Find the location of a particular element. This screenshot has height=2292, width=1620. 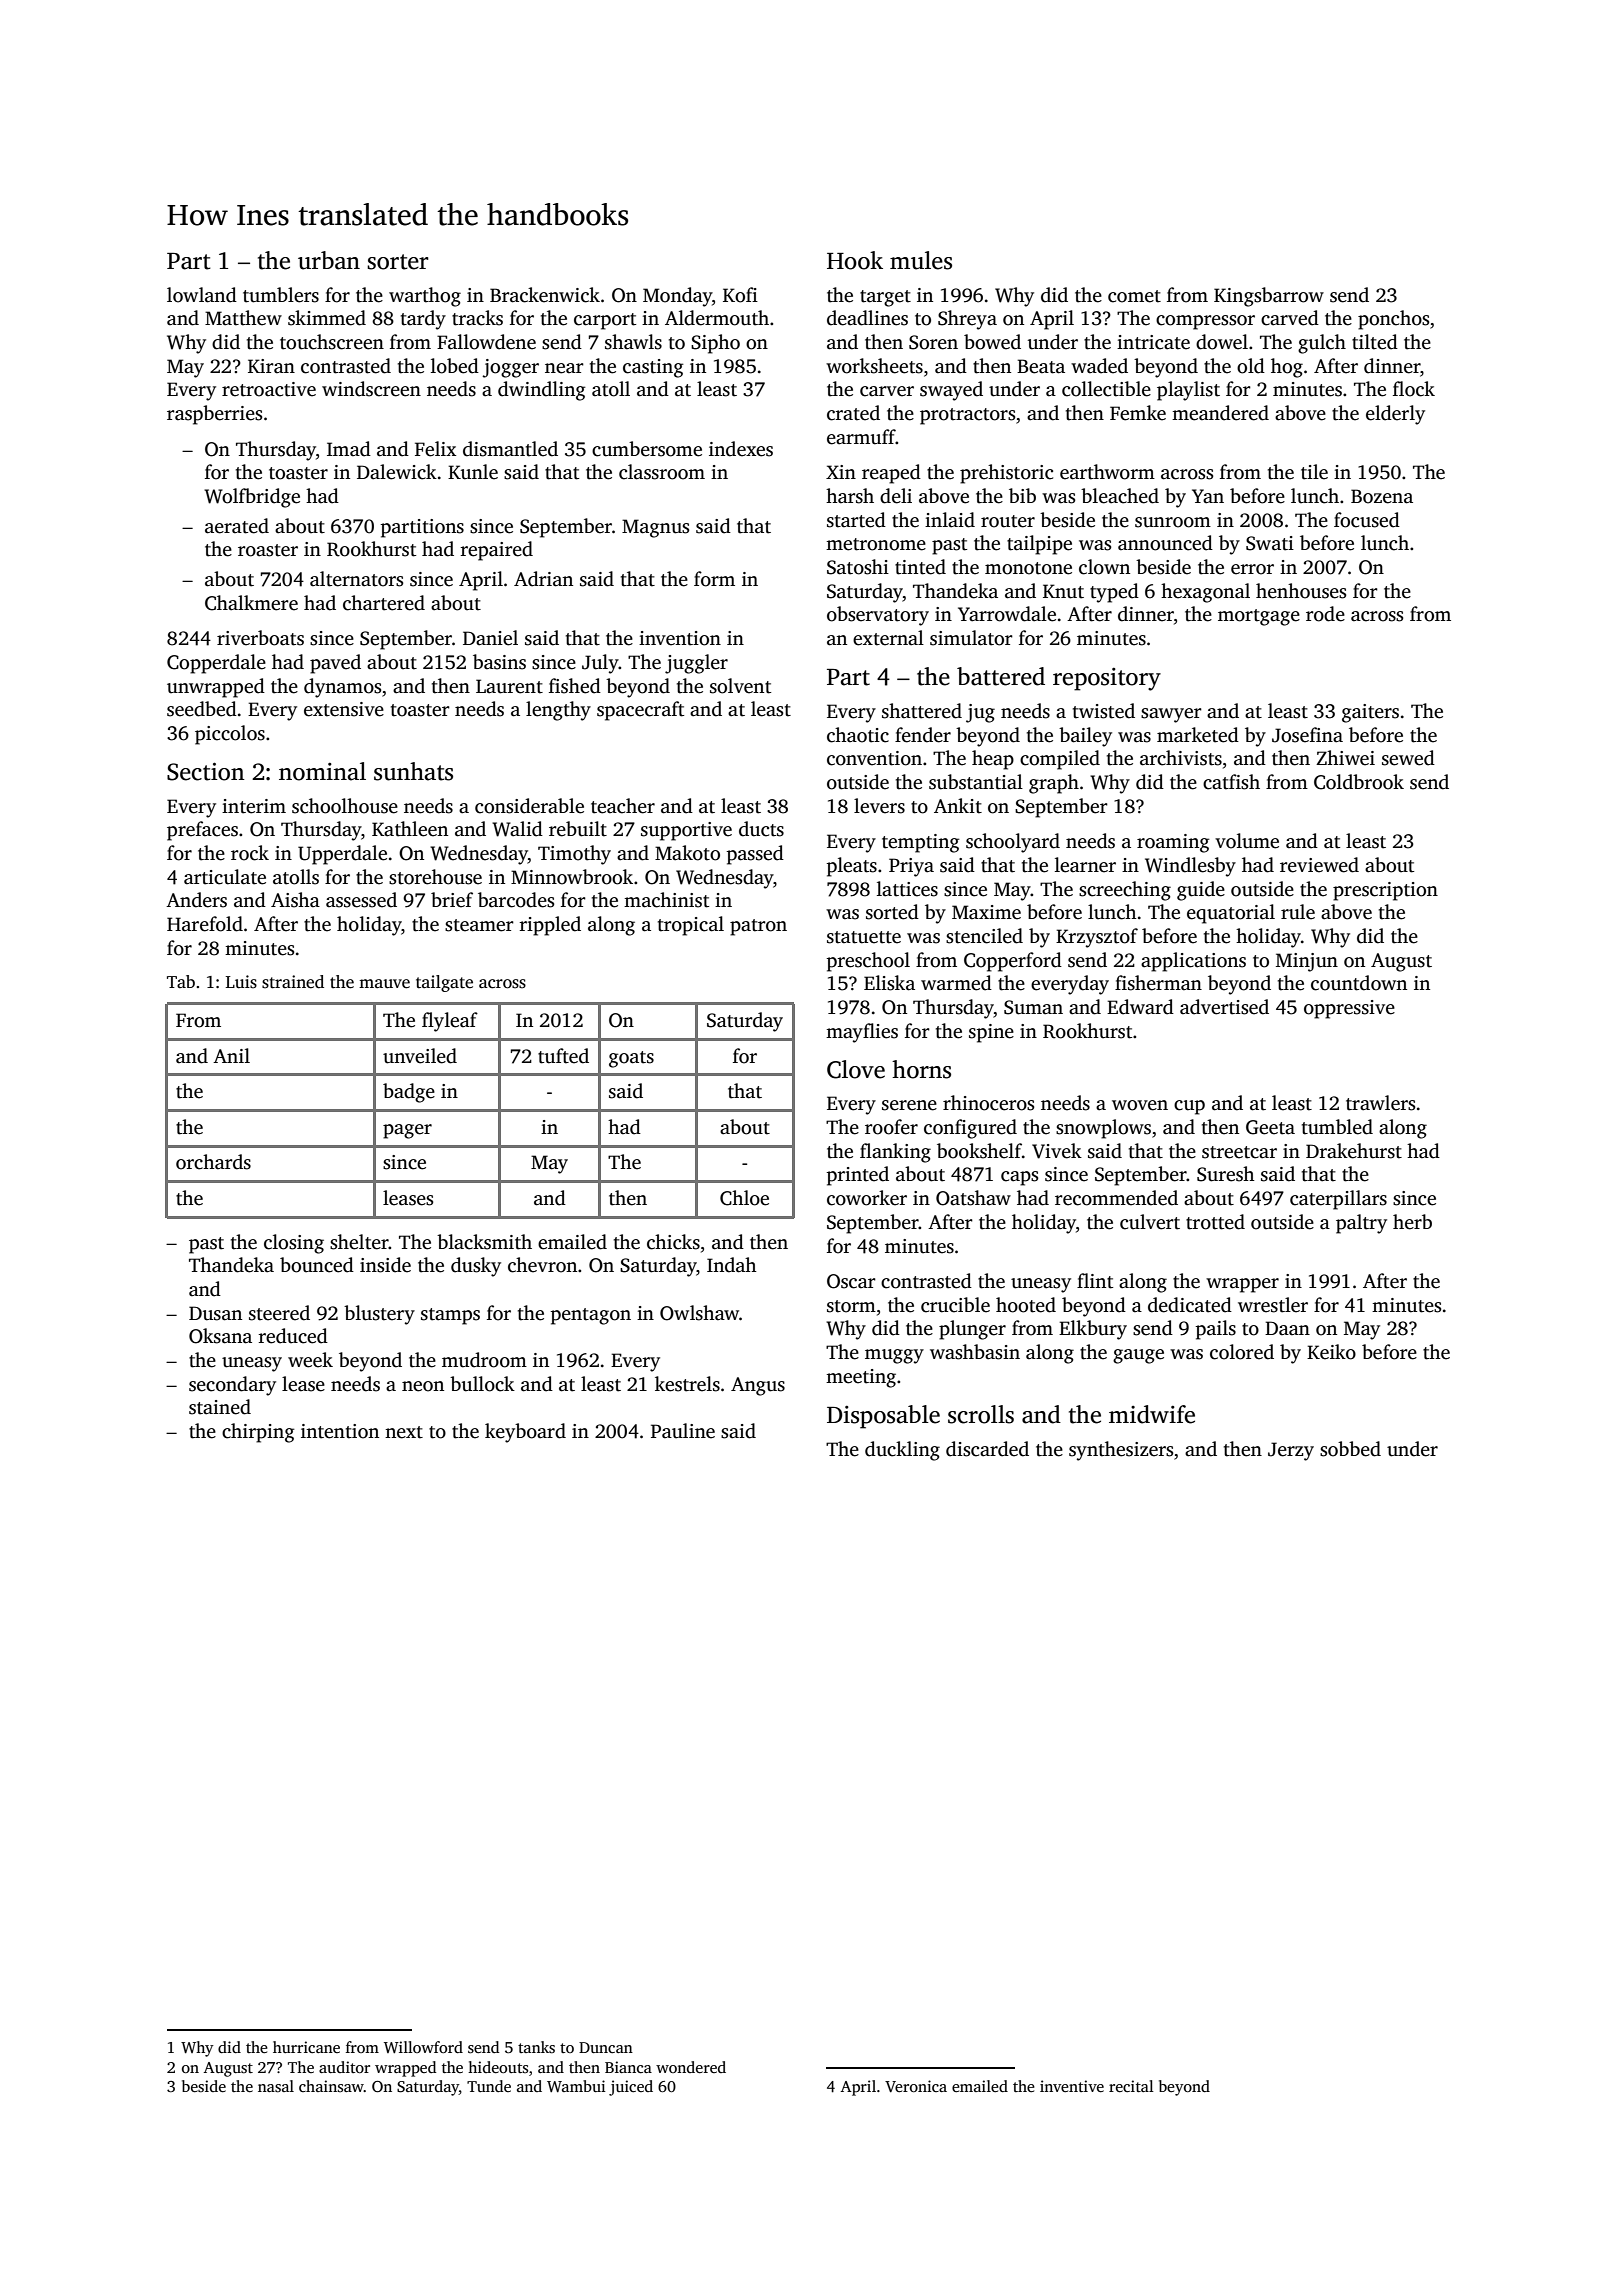

tufted is located at coordinates (563, 1056).
